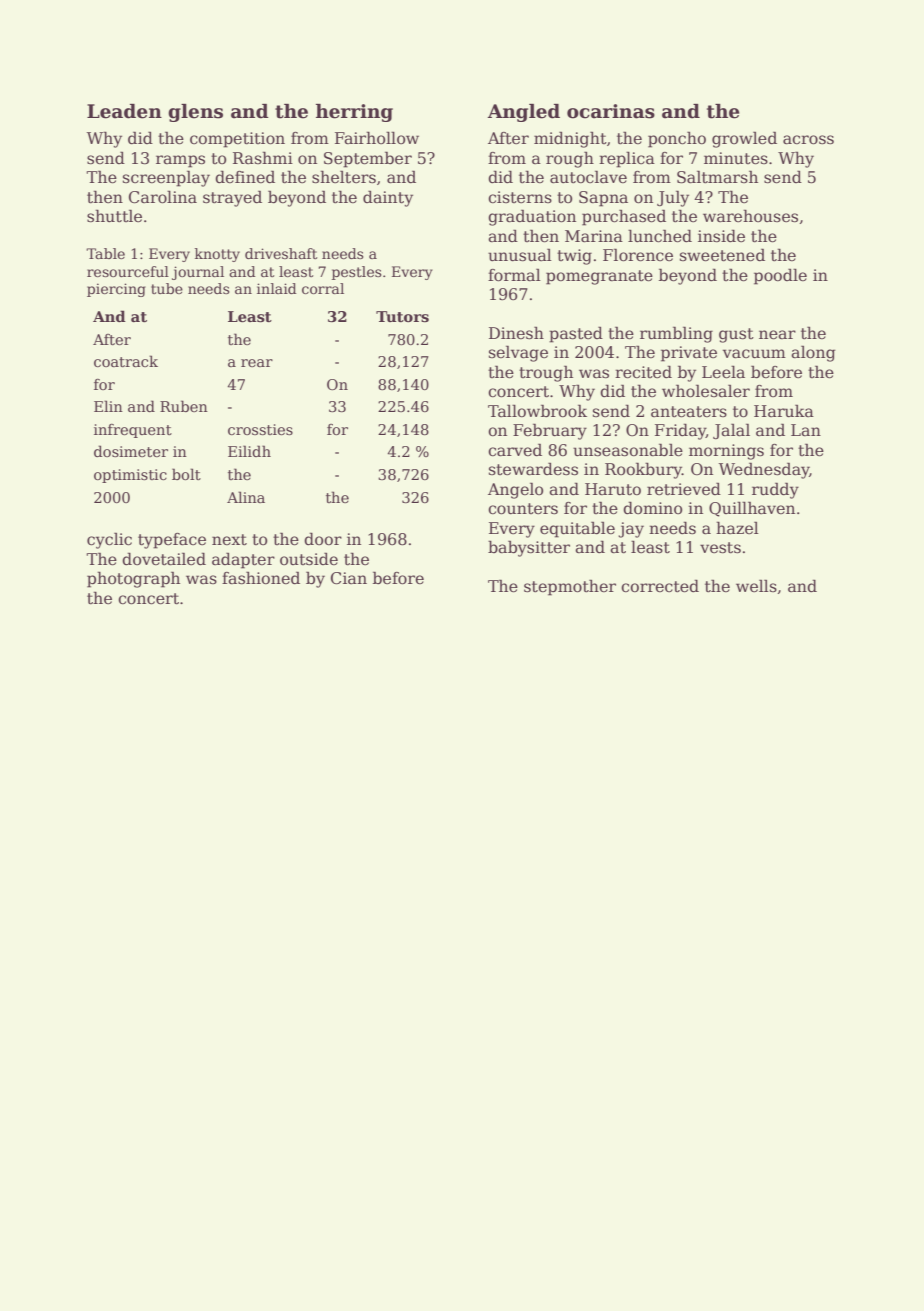  Describe the element at coordinates (520, 197) in the screenshot. I see `cisterns` at that location.
